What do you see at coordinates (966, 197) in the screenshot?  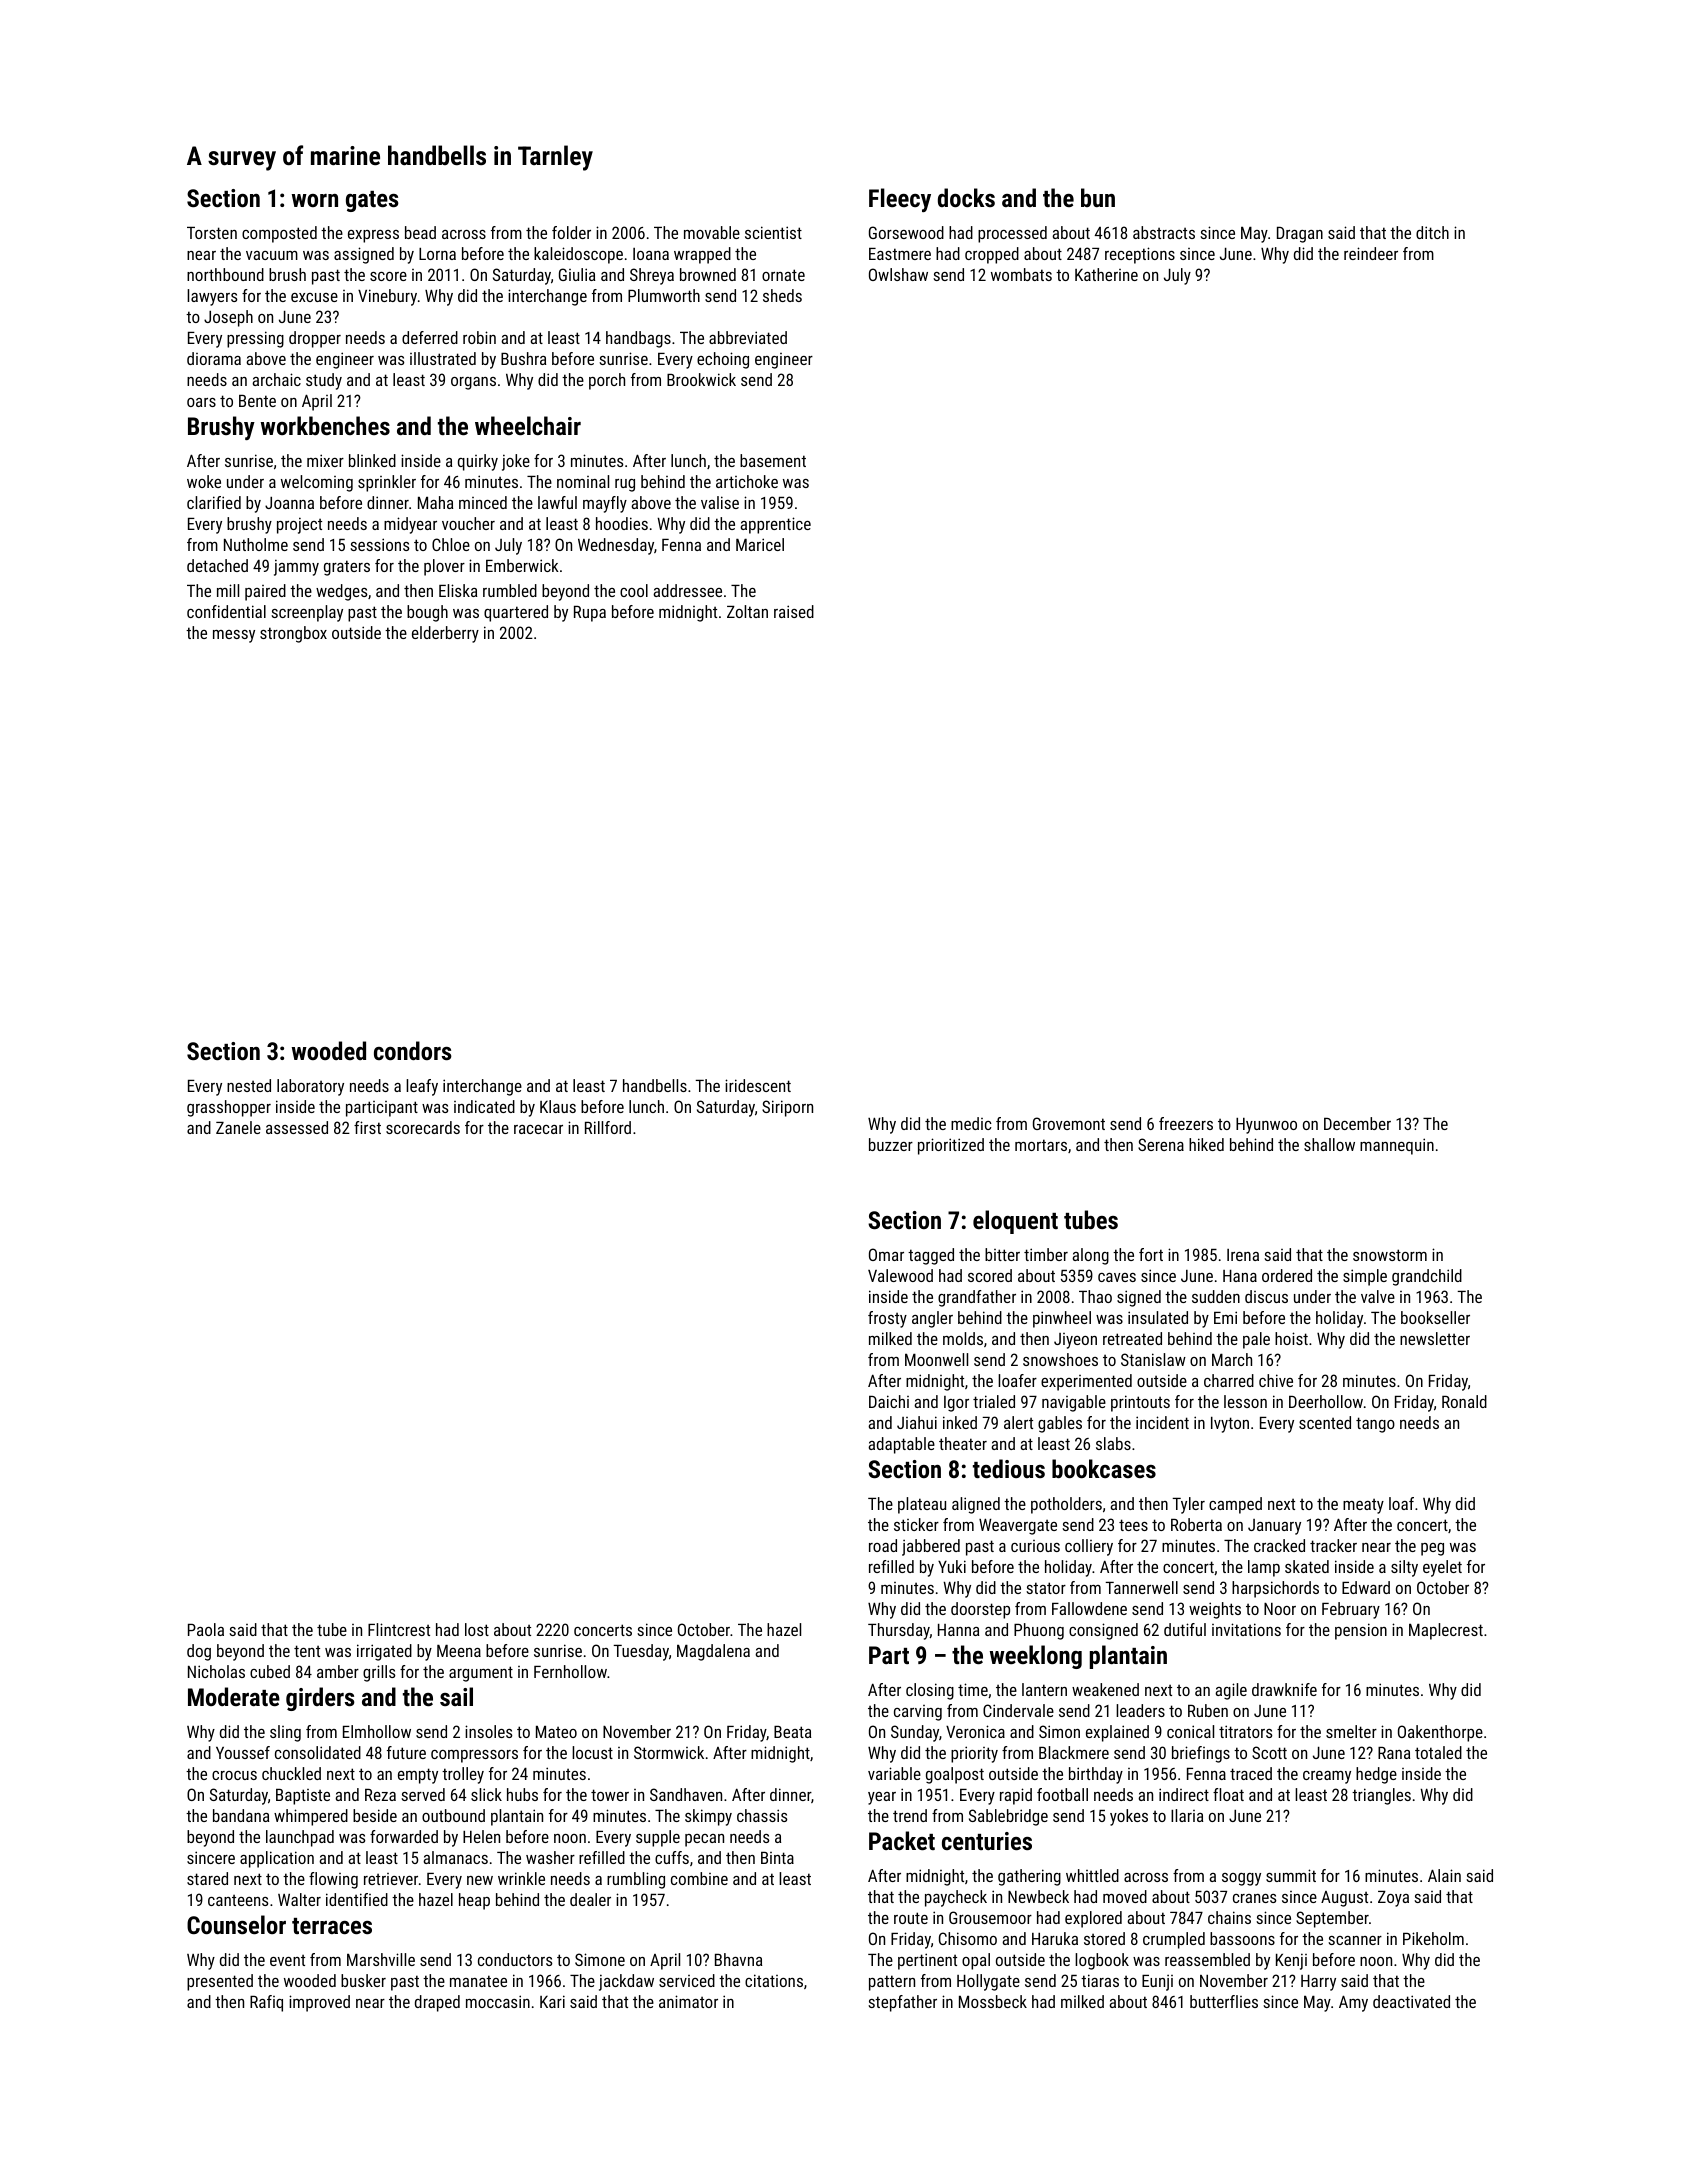 I see `docks` at bounding box center [966, 197].
